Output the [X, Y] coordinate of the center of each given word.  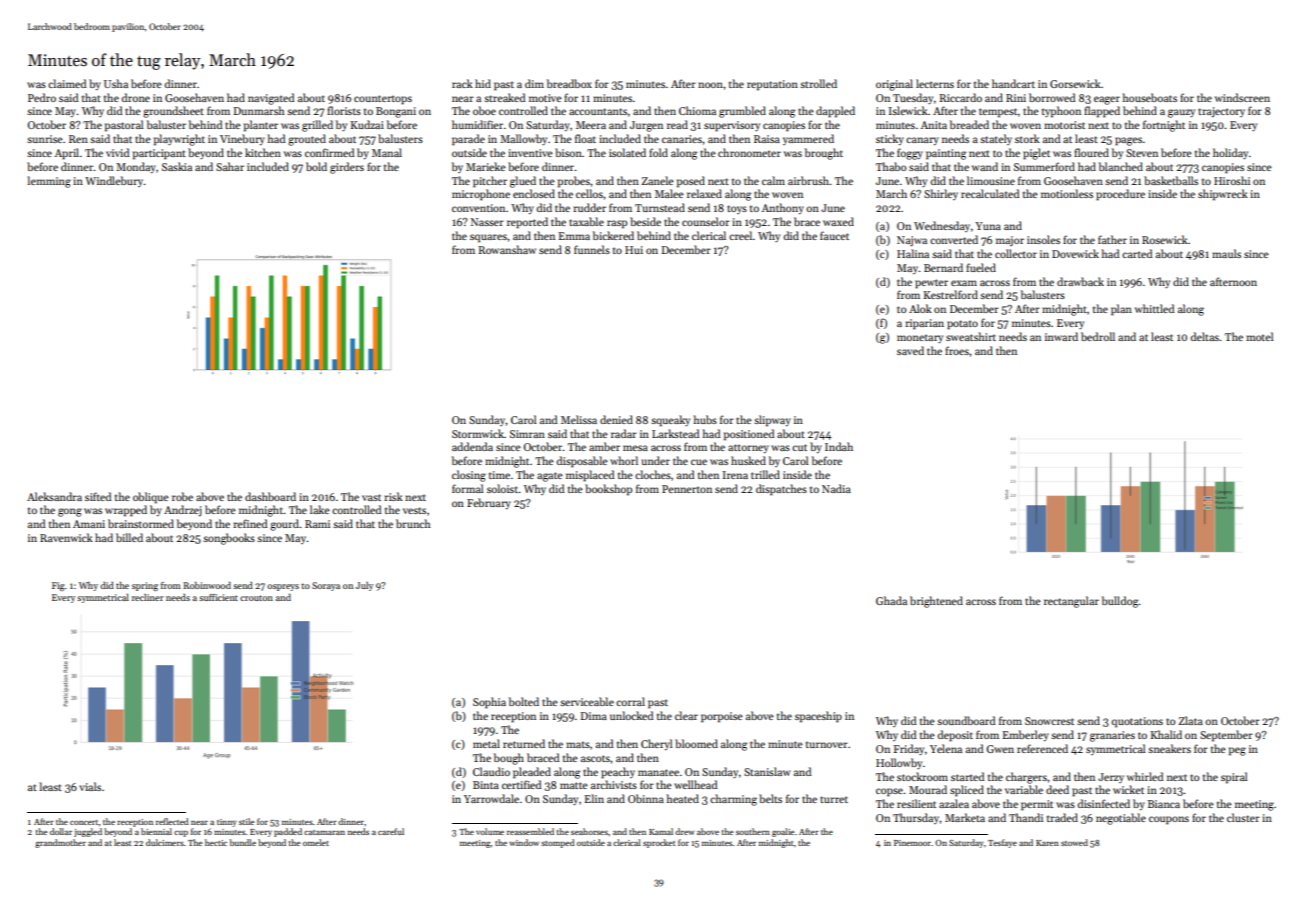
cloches [653, 474]
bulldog [1120, 602]
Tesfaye [1002, 843]
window [524, 842]
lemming [49, 182]
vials [90, 786]
